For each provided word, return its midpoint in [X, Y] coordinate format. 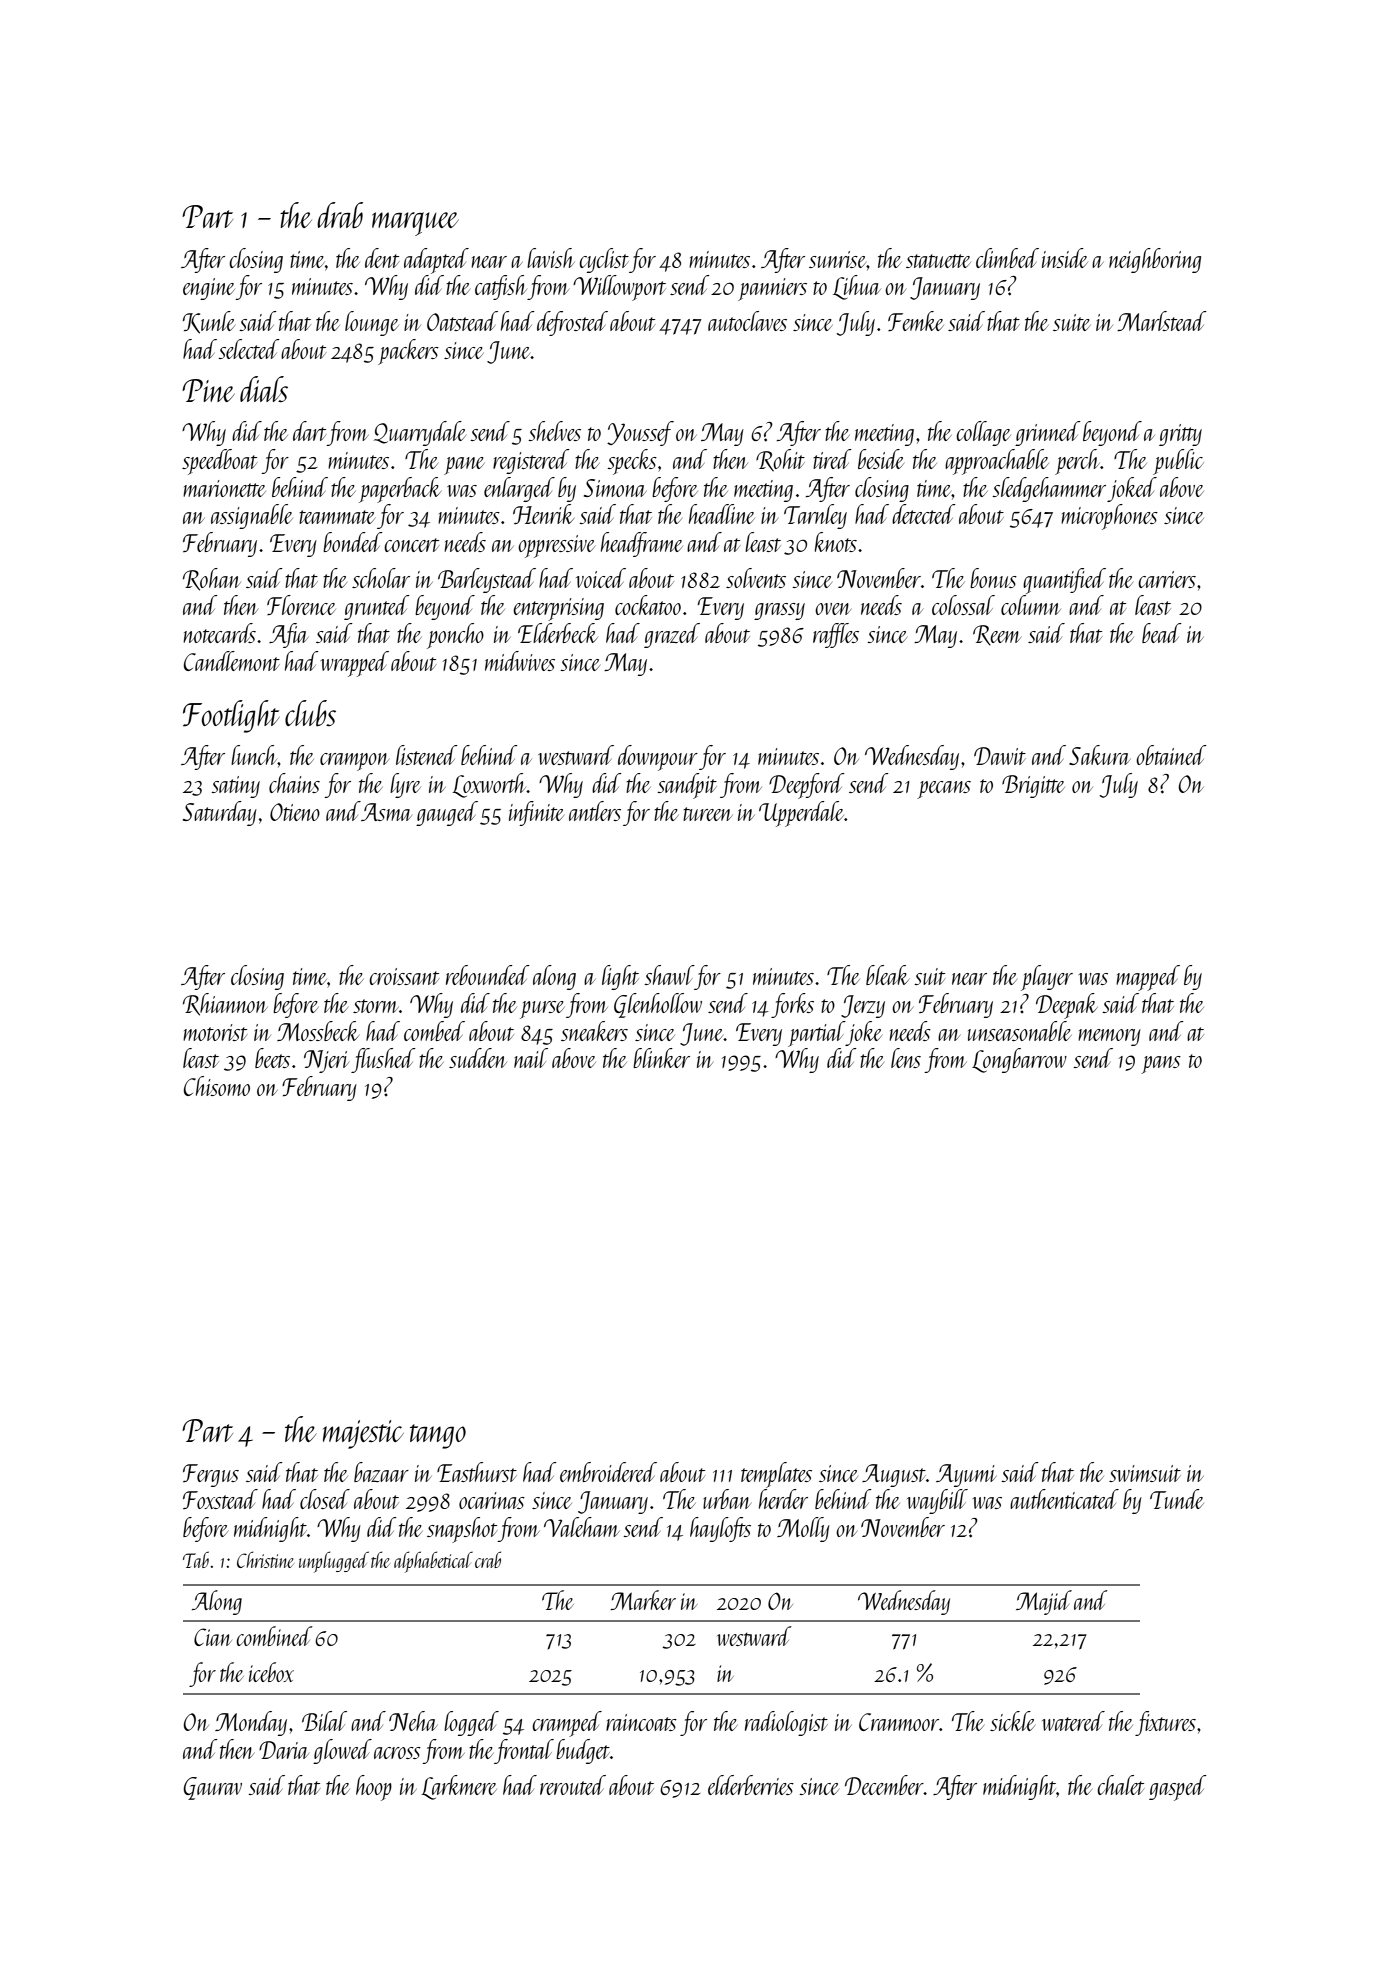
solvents [756, 578]
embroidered [608, 1472]
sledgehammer [1049, 489]
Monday [251, 1723]
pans [1161, 1065]
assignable [252, 516]
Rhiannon [225, 1004]
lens [906, 1058]
